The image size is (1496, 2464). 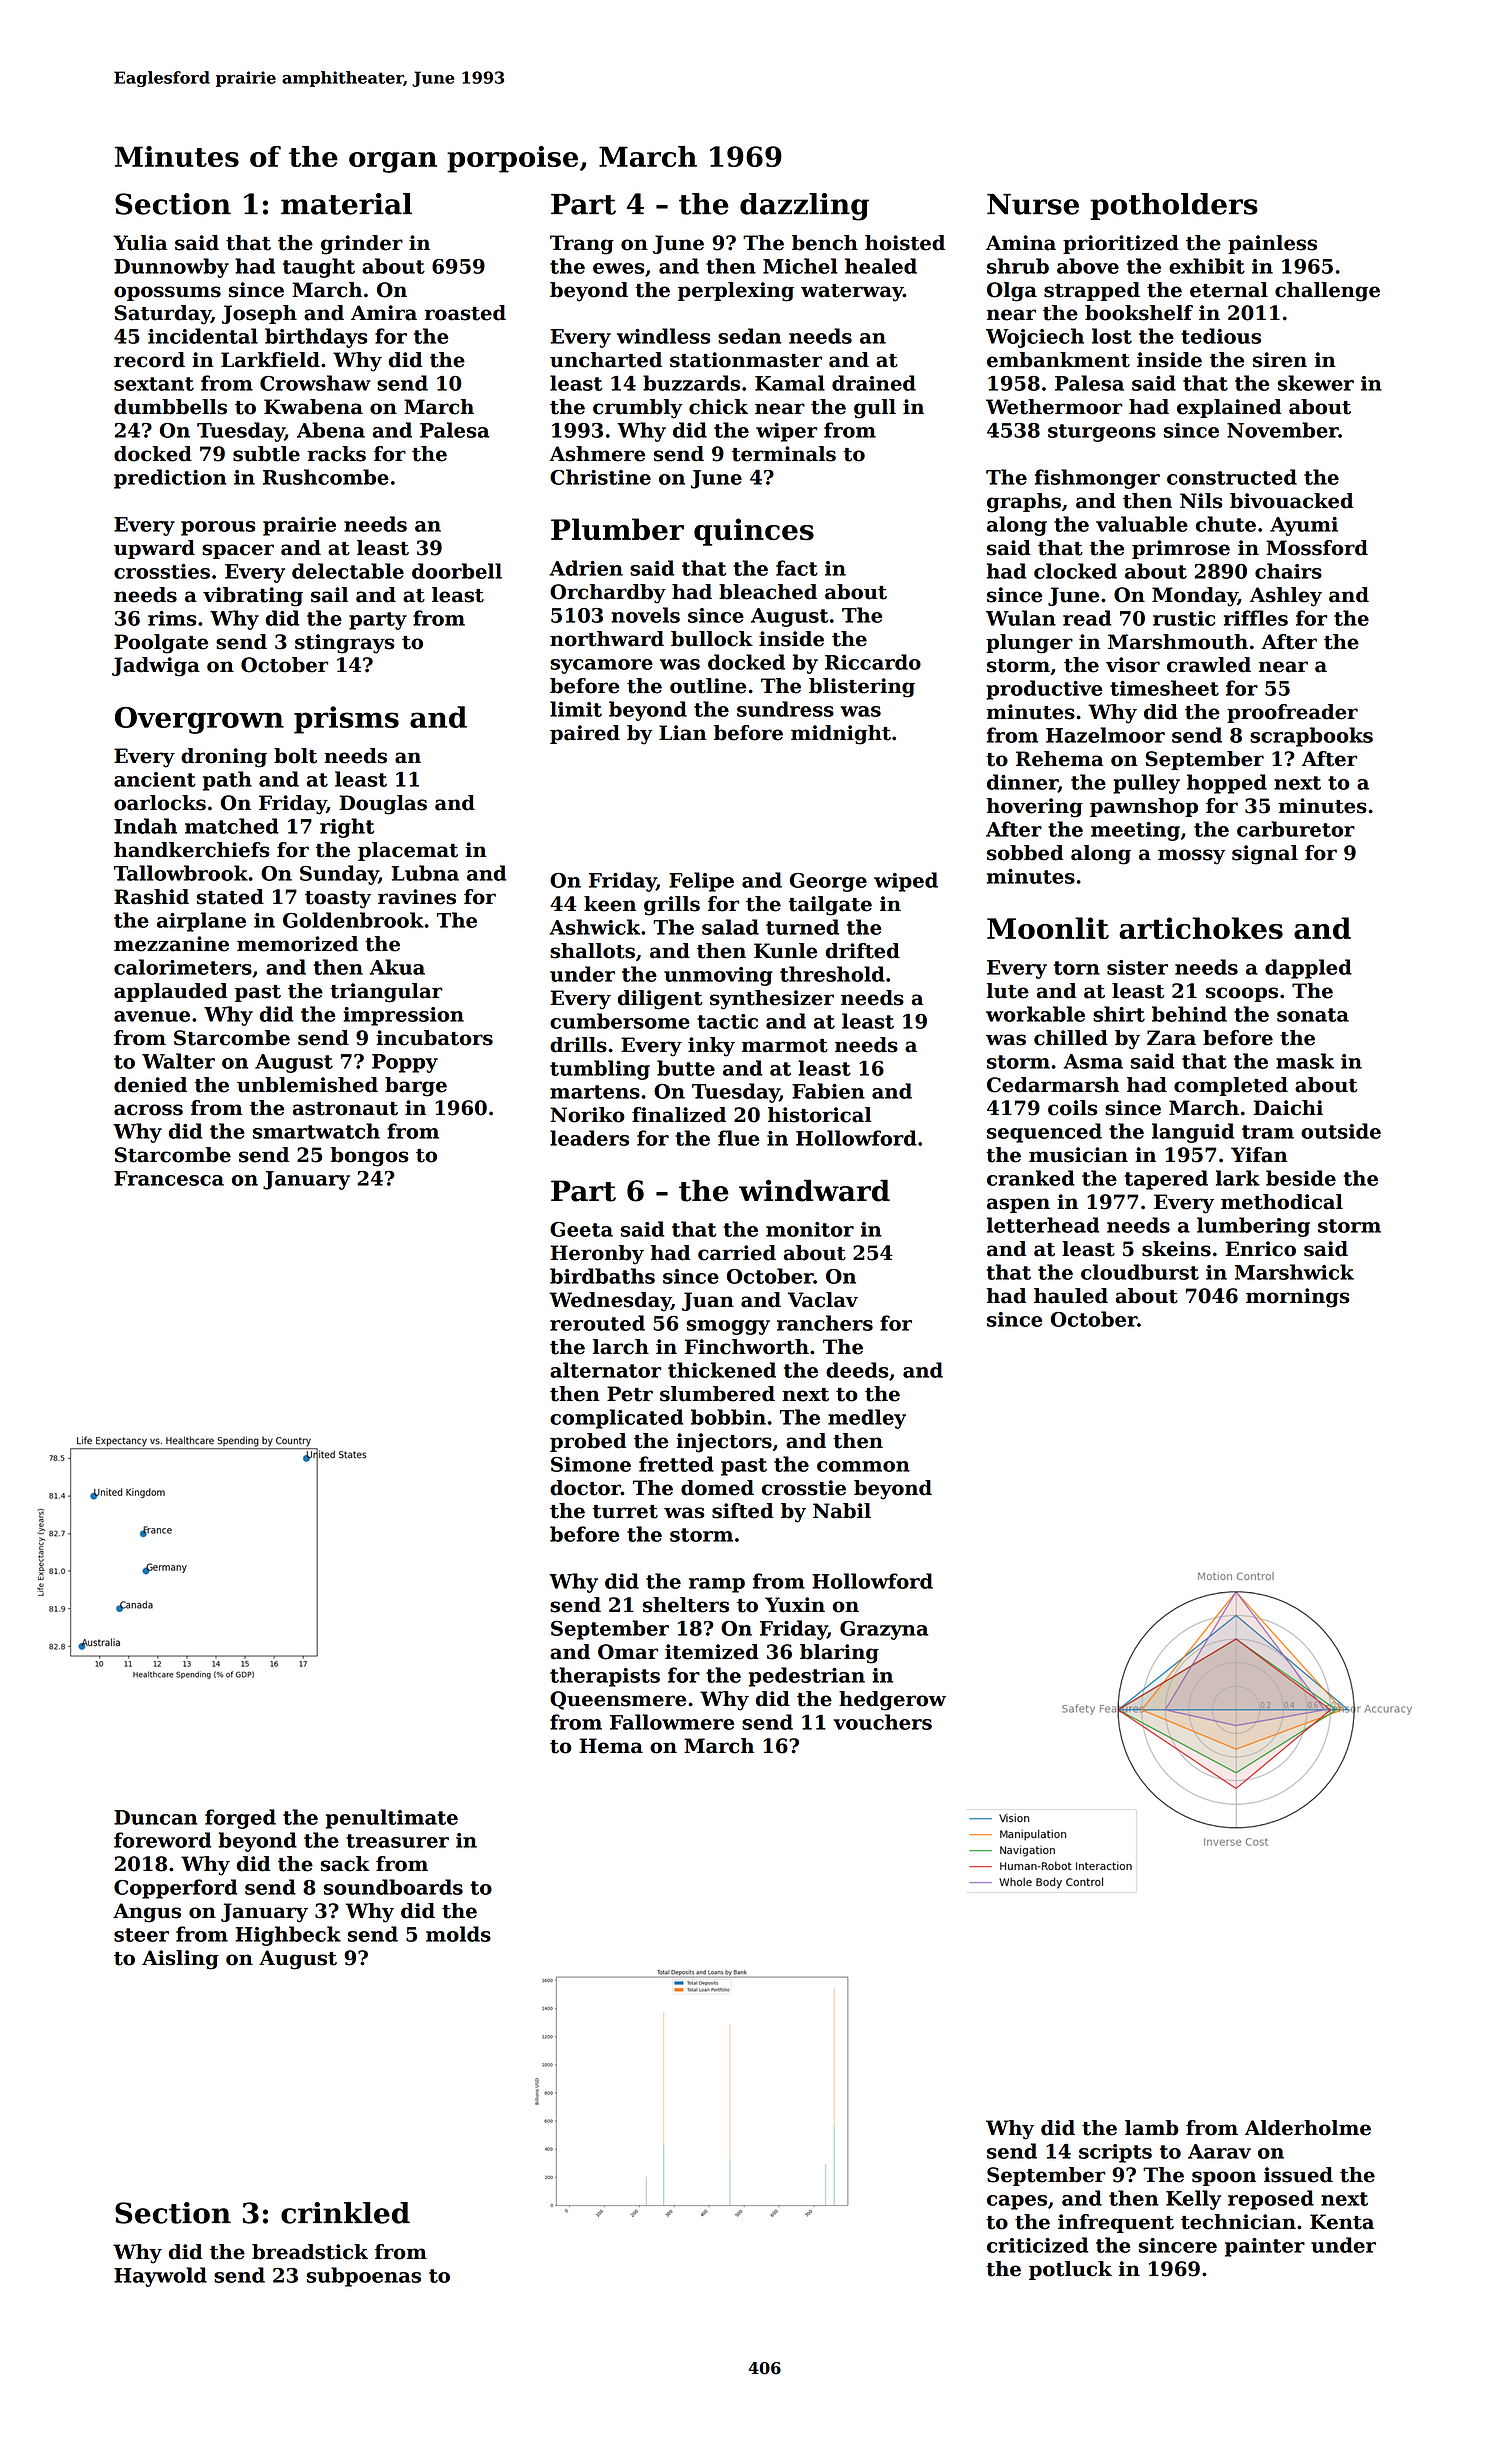 What do you see at coordinates (1265, 855) in the screenshot?
I see `signal` at bounding box center [1265, 855].
